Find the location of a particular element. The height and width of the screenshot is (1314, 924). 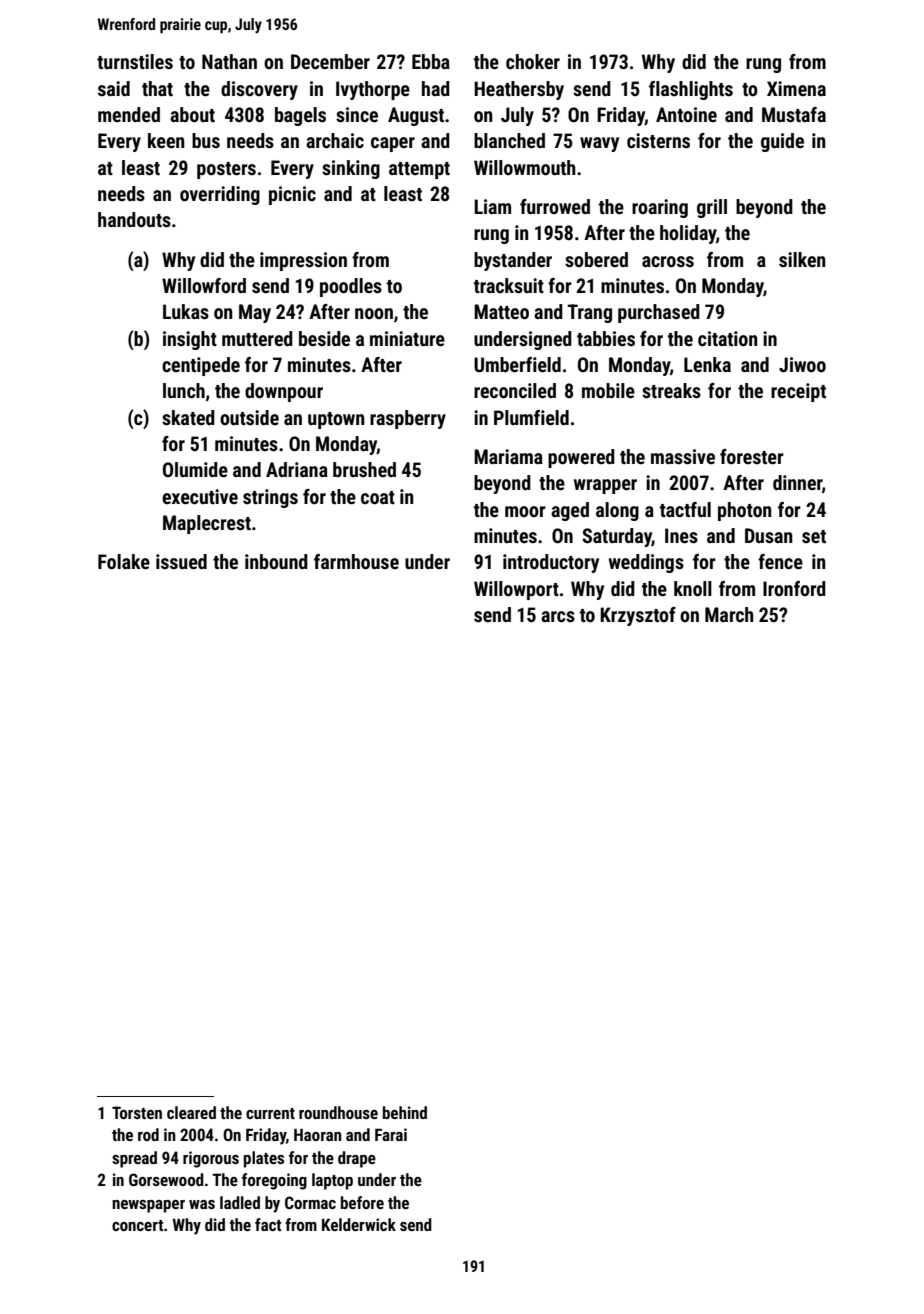

foregoing is located at coordinates (274, 1181).
